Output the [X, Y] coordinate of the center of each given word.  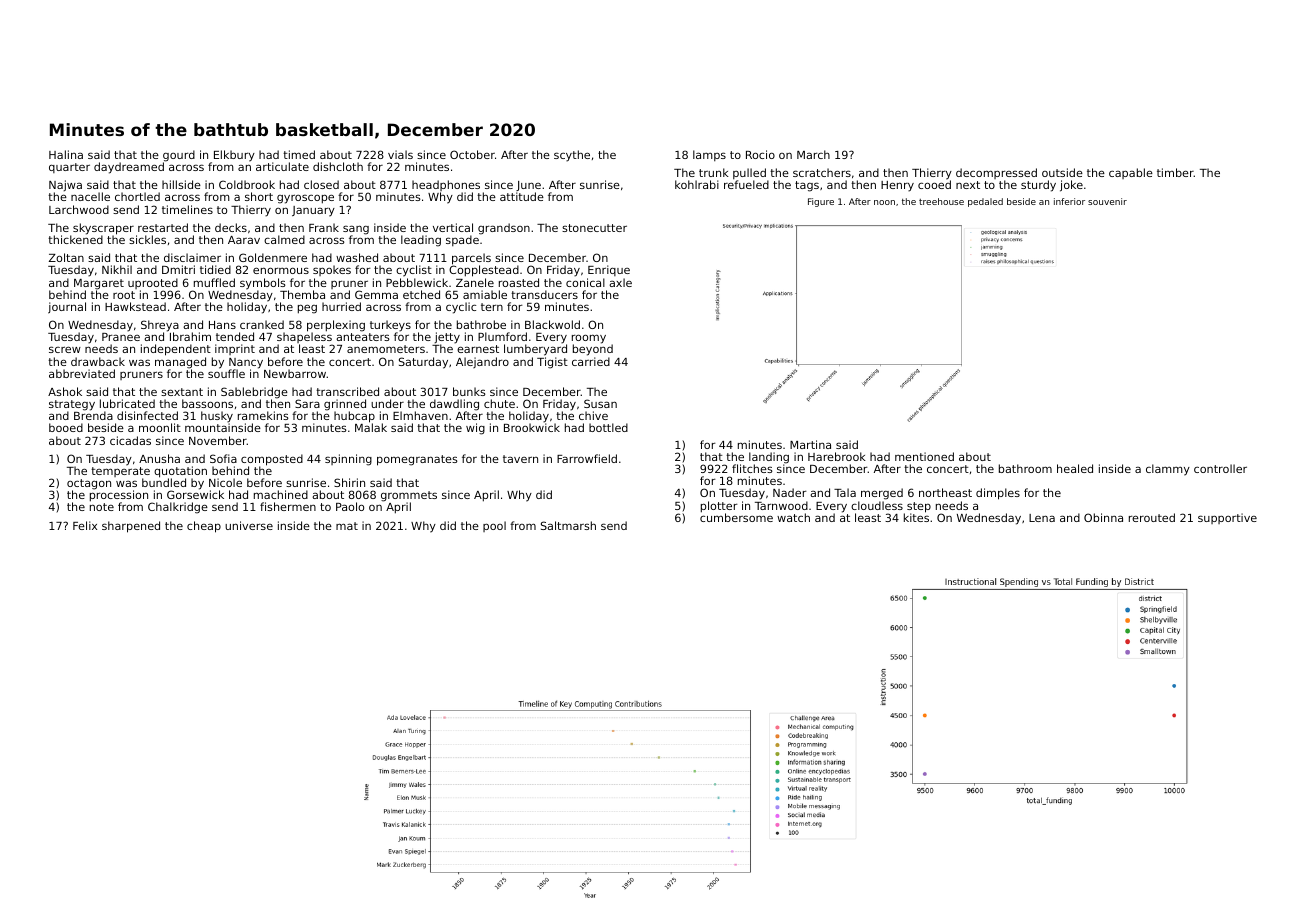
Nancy [246, 363]
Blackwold [552, 324]
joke [1071, 186]
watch [793, 517]
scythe [572, 156]
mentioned [924, 456]
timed [299, 154]
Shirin [349, 482]
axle [620, 282]
